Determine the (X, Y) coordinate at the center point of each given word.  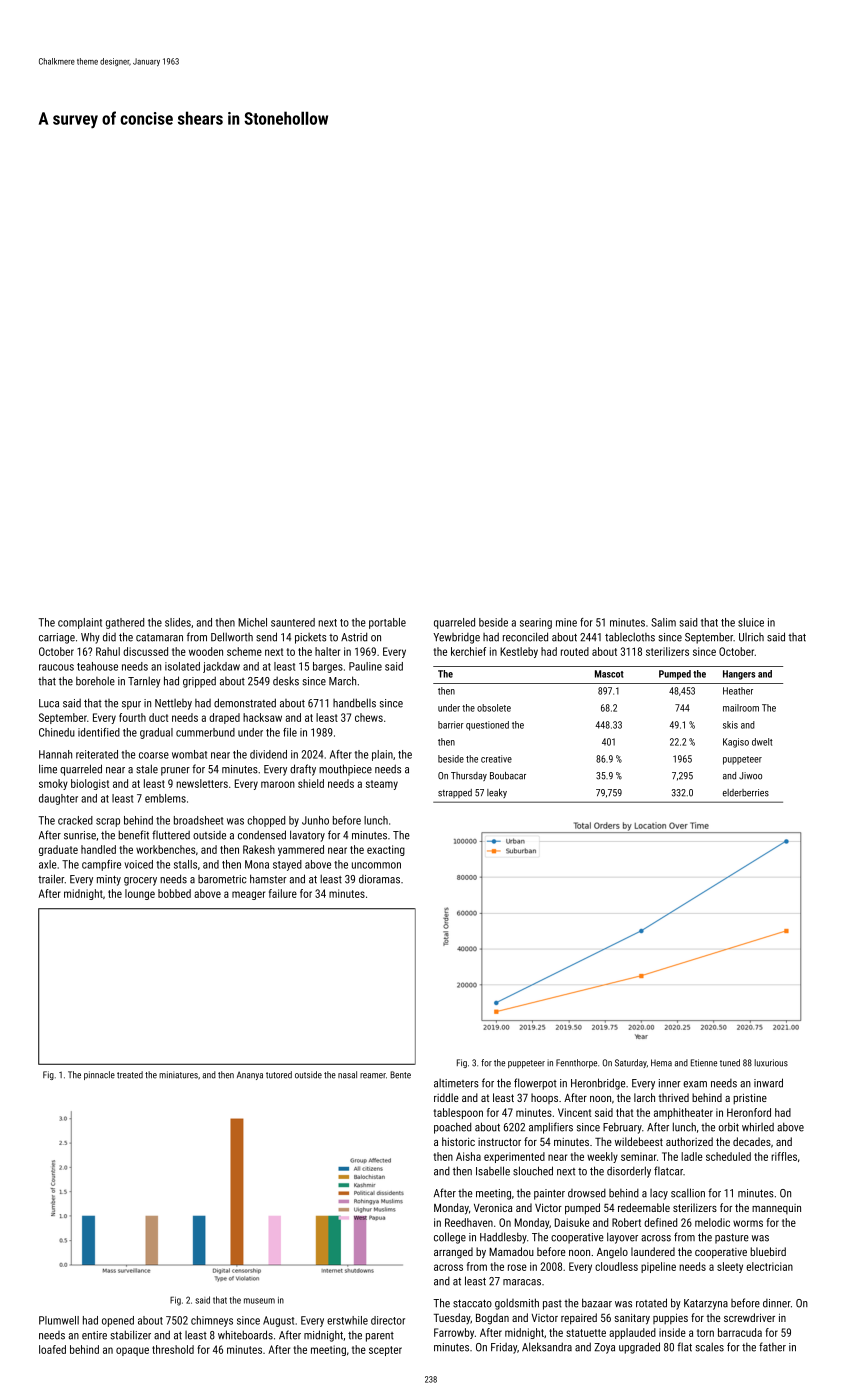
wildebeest (639, 1141)
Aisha (468, 1156)
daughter (58, 799)
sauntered (293, 622)
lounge (140, 894)
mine (566, 622)
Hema (661, 1063)
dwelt (762, 742)
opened (118, 1321)
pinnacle (99, 1075)
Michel (252, 622)
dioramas (379, 879)
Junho (315, 820)
